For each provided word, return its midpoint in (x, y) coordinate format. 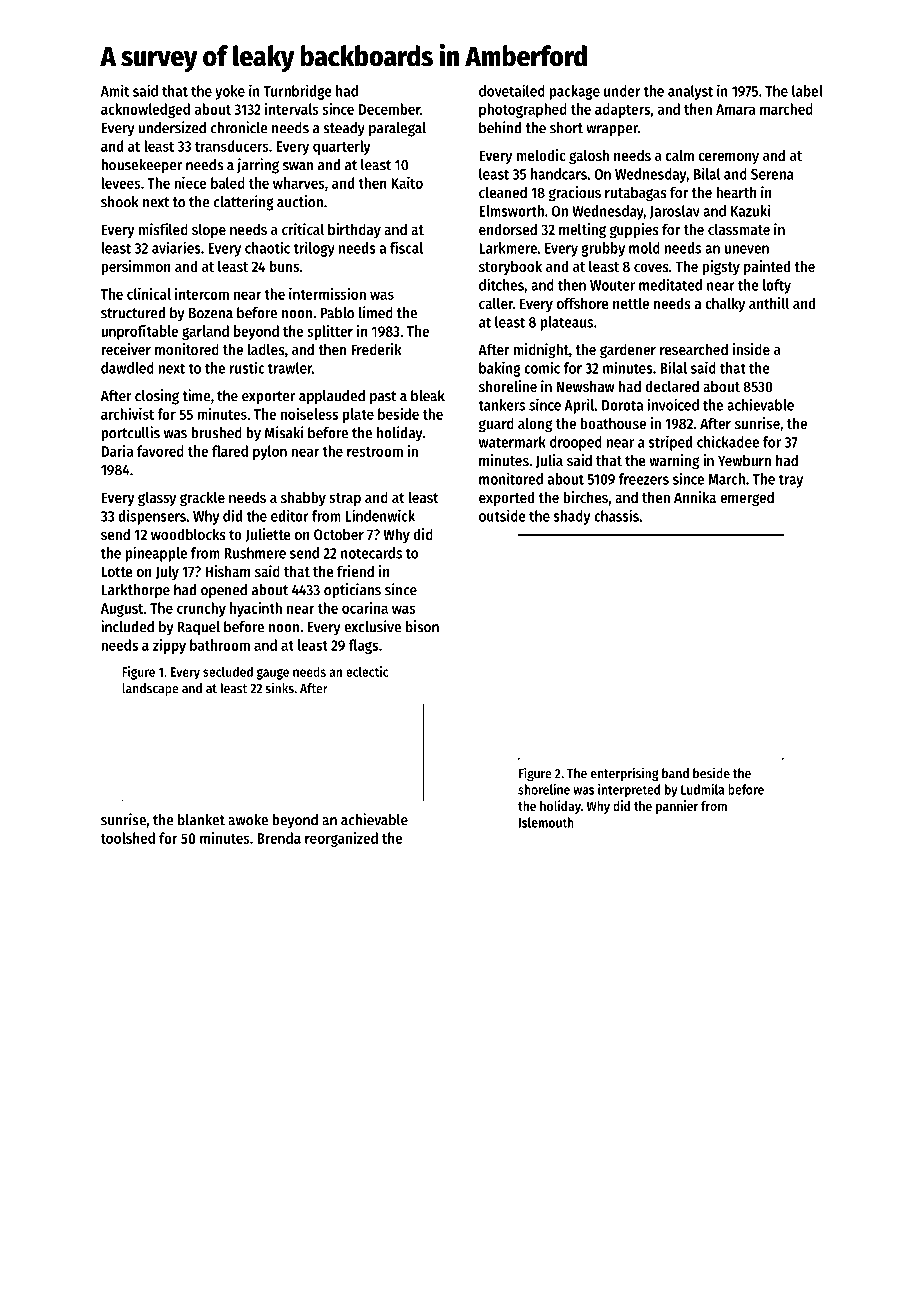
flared (230, 451)
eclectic (367, 671)
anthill (769, 303)
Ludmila (702, 789)
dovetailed (512, 90)
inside (751, 349)
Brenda (279, 838)
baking (500, 369)
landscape (150, 689)
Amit (115, 90)
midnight (541, 351)
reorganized (341, 839)
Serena (772, 174)
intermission (327, 294)
